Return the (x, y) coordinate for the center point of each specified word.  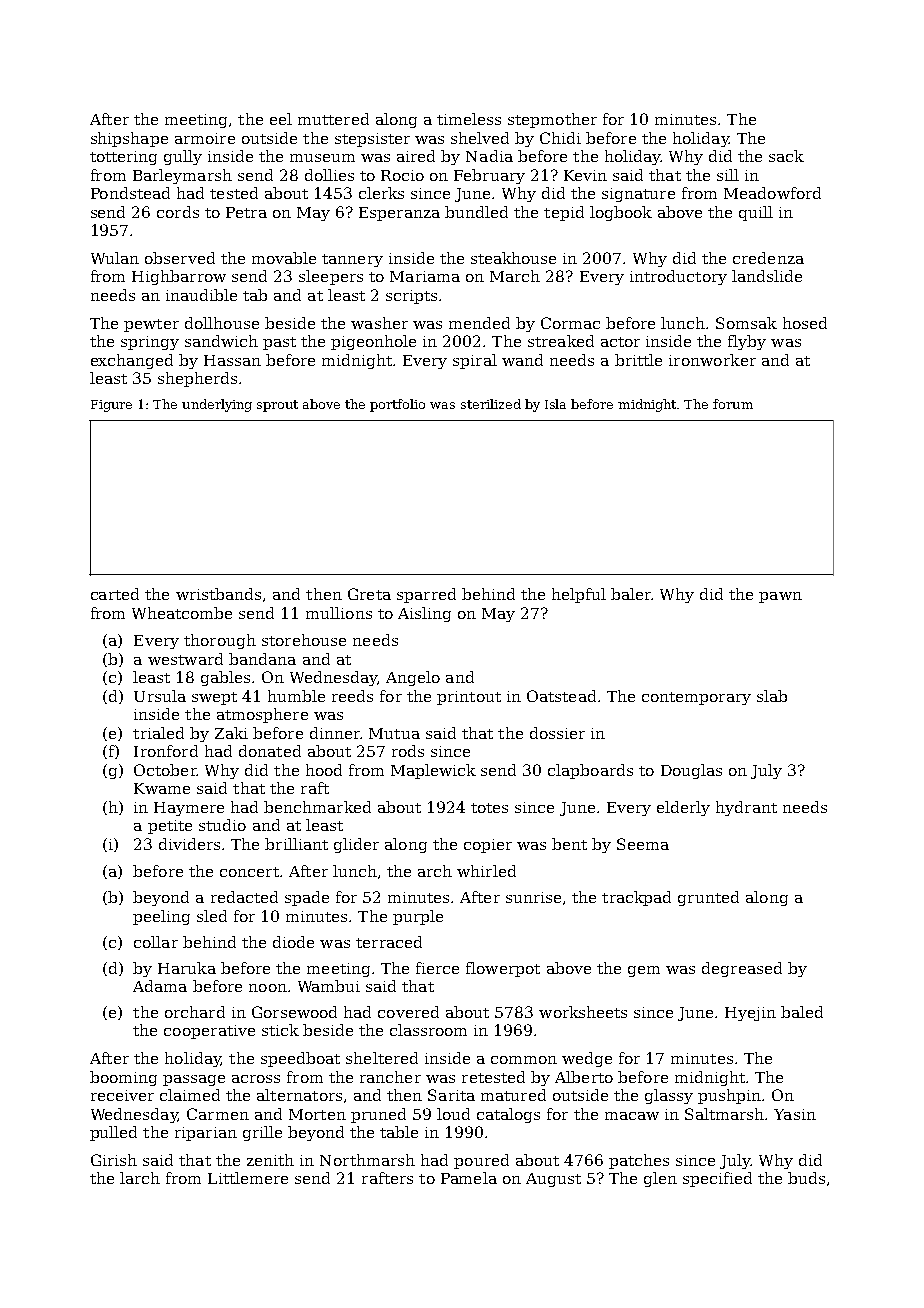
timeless (469, 119)
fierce (437, 968)
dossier (557, 733)
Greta (369, 594)
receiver (122, 1095)
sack (786, 156)
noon (268, 988)
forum (733, 404)
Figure (111, 406)
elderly (683, 808)
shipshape (129, 139)
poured (481, 1161)
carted (115, 594)
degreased (742, 969)
